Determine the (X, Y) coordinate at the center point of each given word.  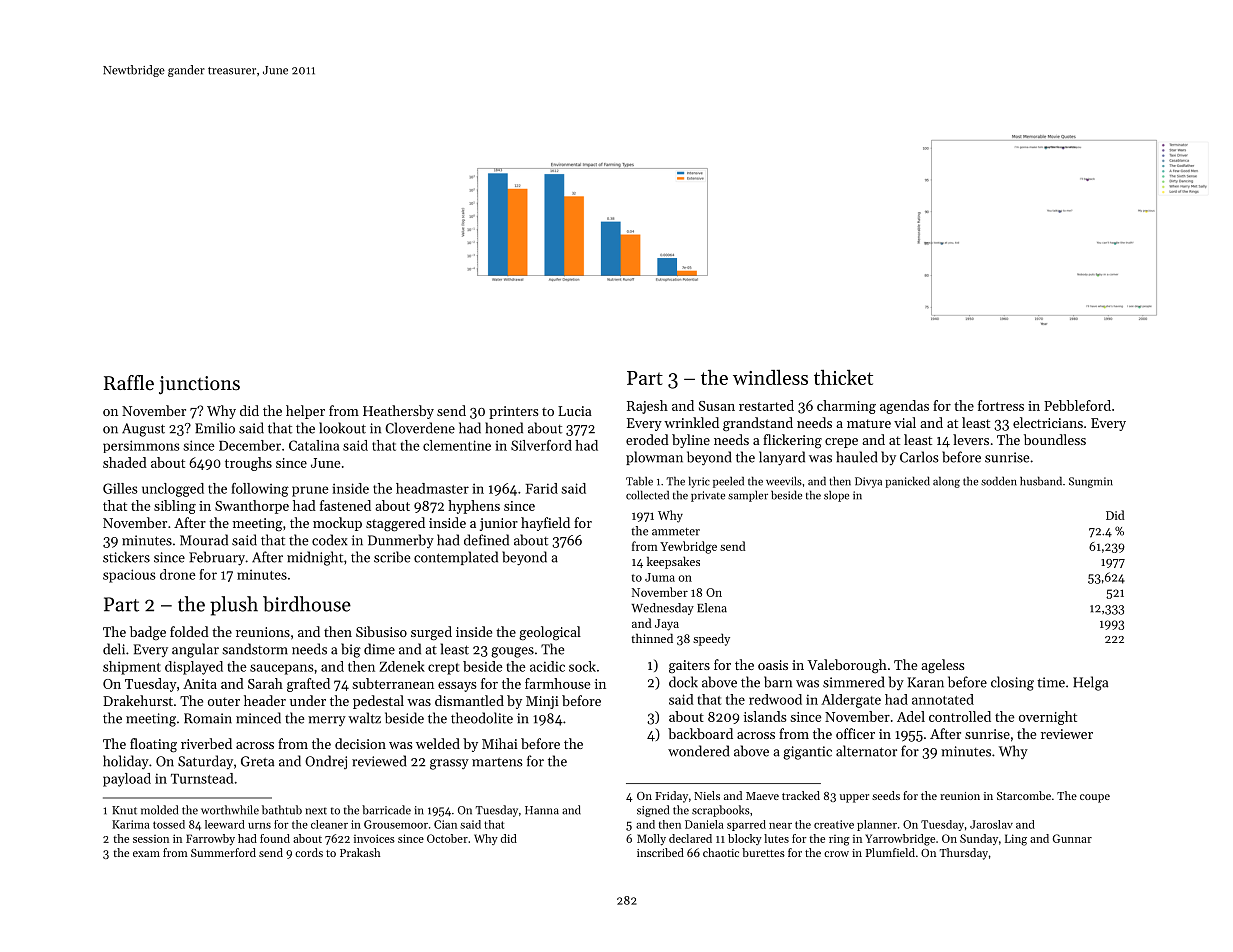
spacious (129, 576)
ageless (943, 666)
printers (514, 412)
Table (639, 481)
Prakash (360, 852)
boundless (1055, 439)
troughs (248, 464)
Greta (257, 761)
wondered (699, 751)
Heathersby (398, 412)
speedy (711, 639)
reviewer (1067, 734)
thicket (843, 377)
